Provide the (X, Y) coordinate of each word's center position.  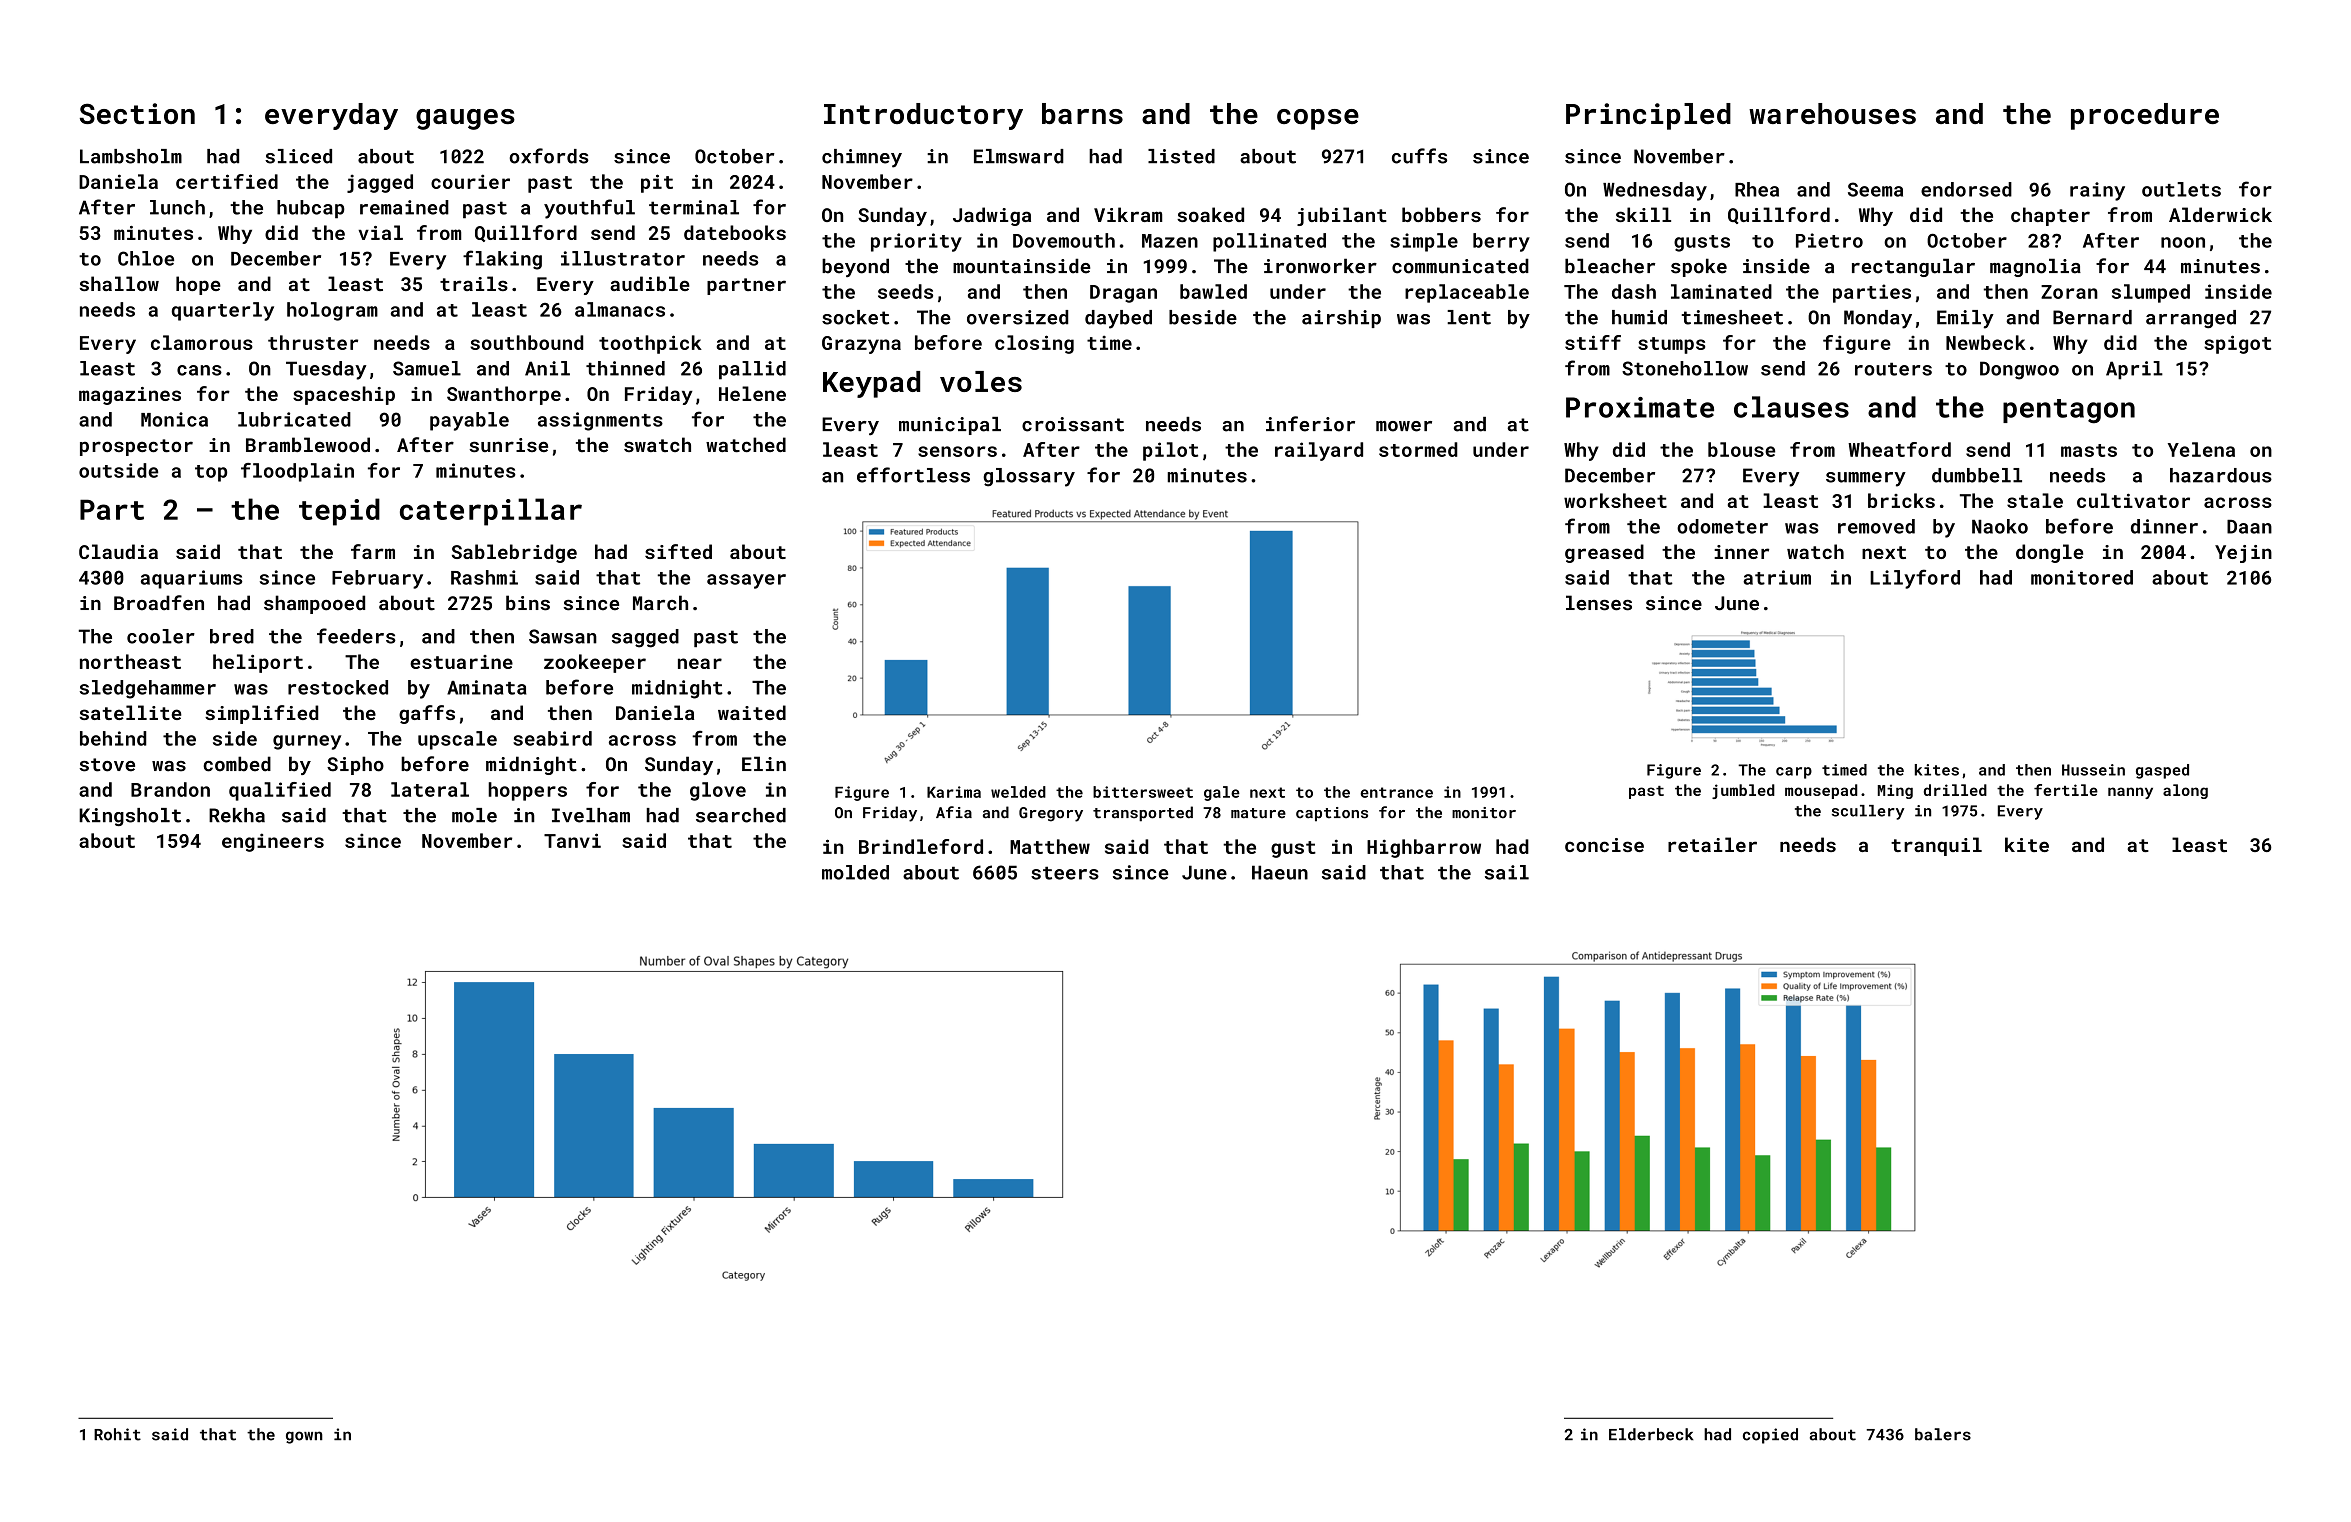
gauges (465, 119)
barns (1082, 113)
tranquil (1936, 846)
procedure (2145, 116)
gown (304, 1437)
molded (855, 872)
